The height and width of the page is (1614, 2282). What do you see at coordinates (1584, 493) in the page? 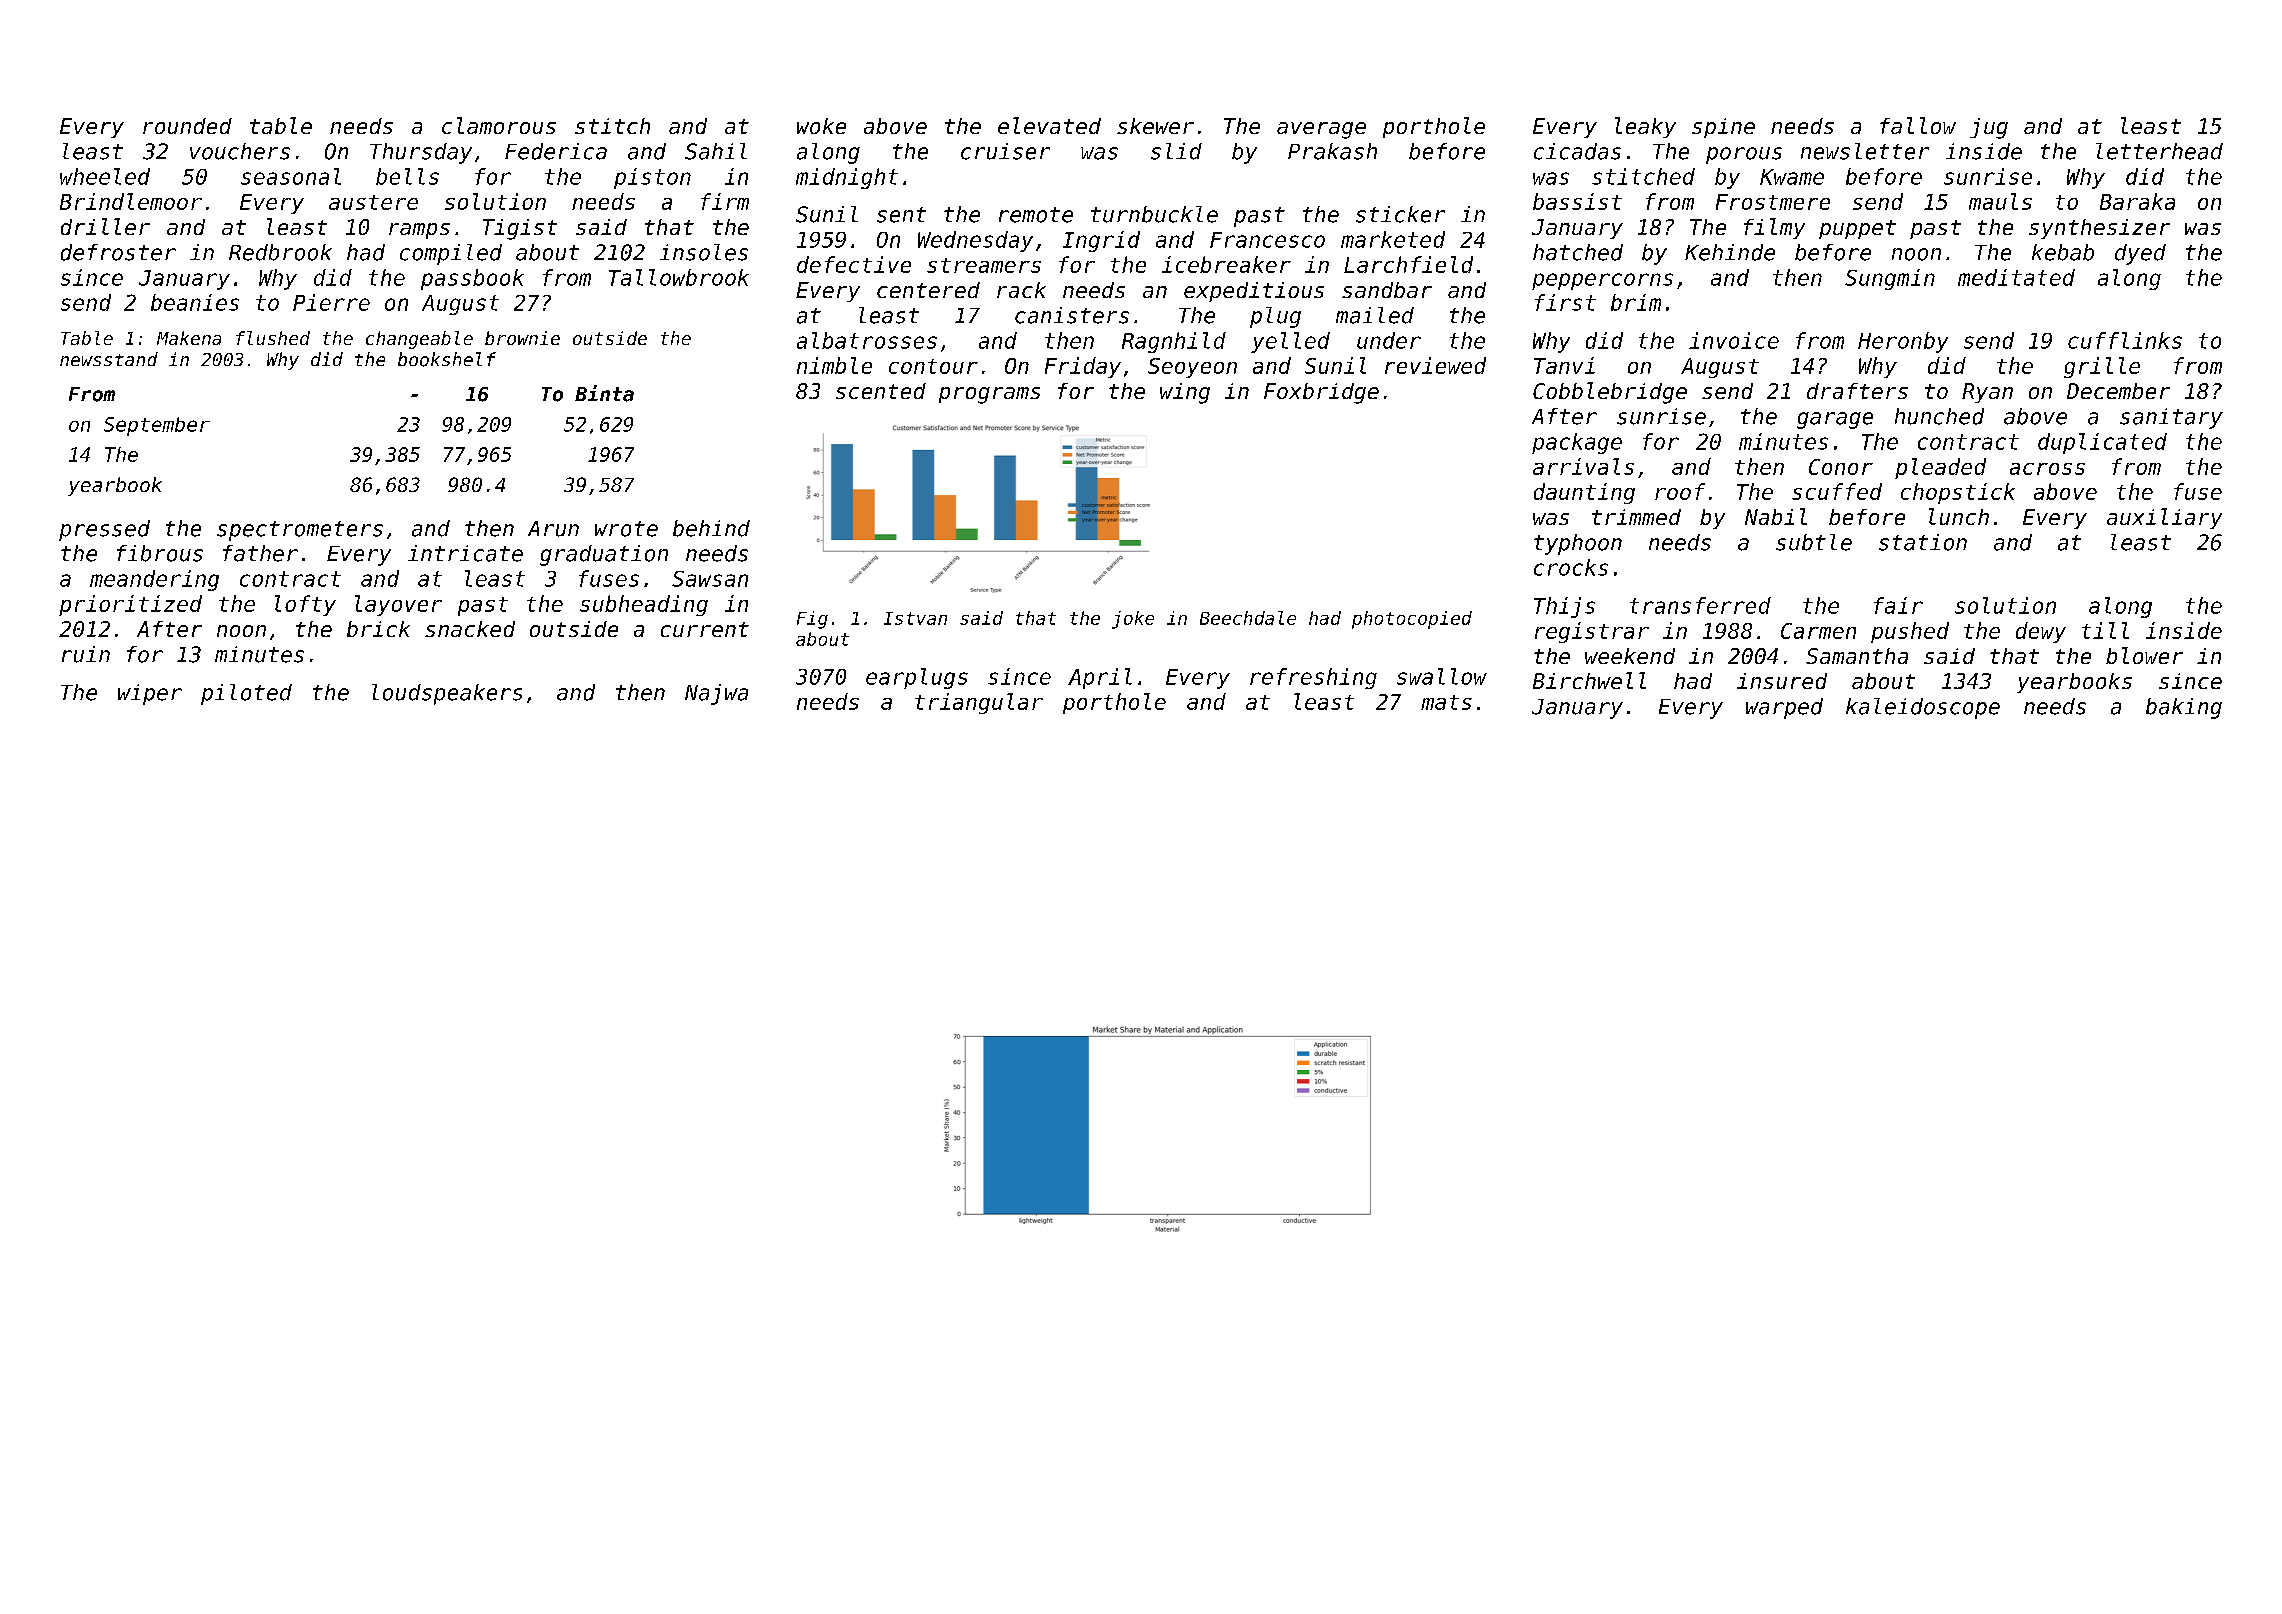
I see `daunting` at bounding box center [1584, 493].
